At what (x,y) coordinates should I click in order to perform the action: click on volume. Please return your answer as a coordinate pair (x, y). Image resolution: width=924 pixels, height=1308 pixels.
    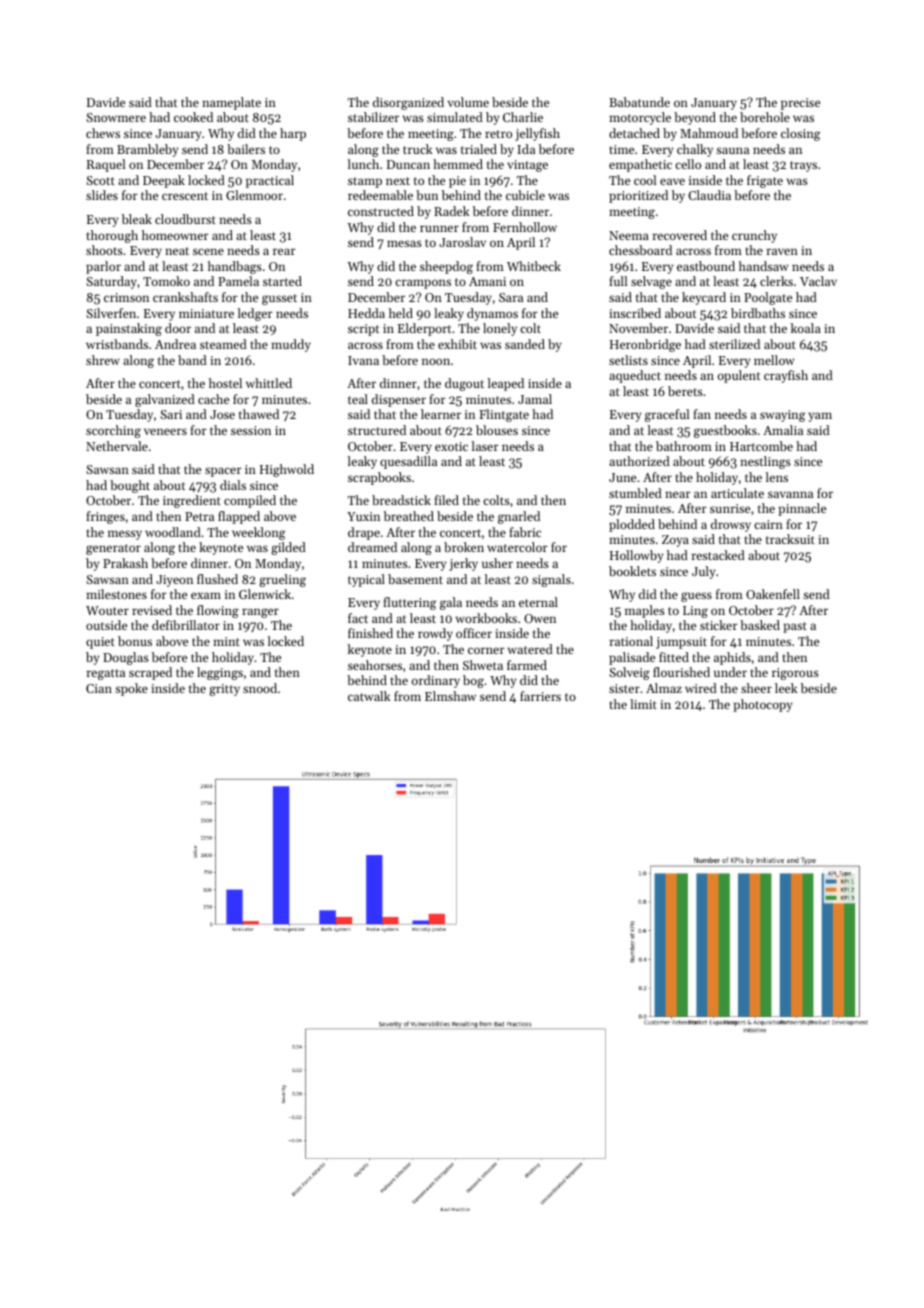
    Looking at the image, I should click on (468, 102).
